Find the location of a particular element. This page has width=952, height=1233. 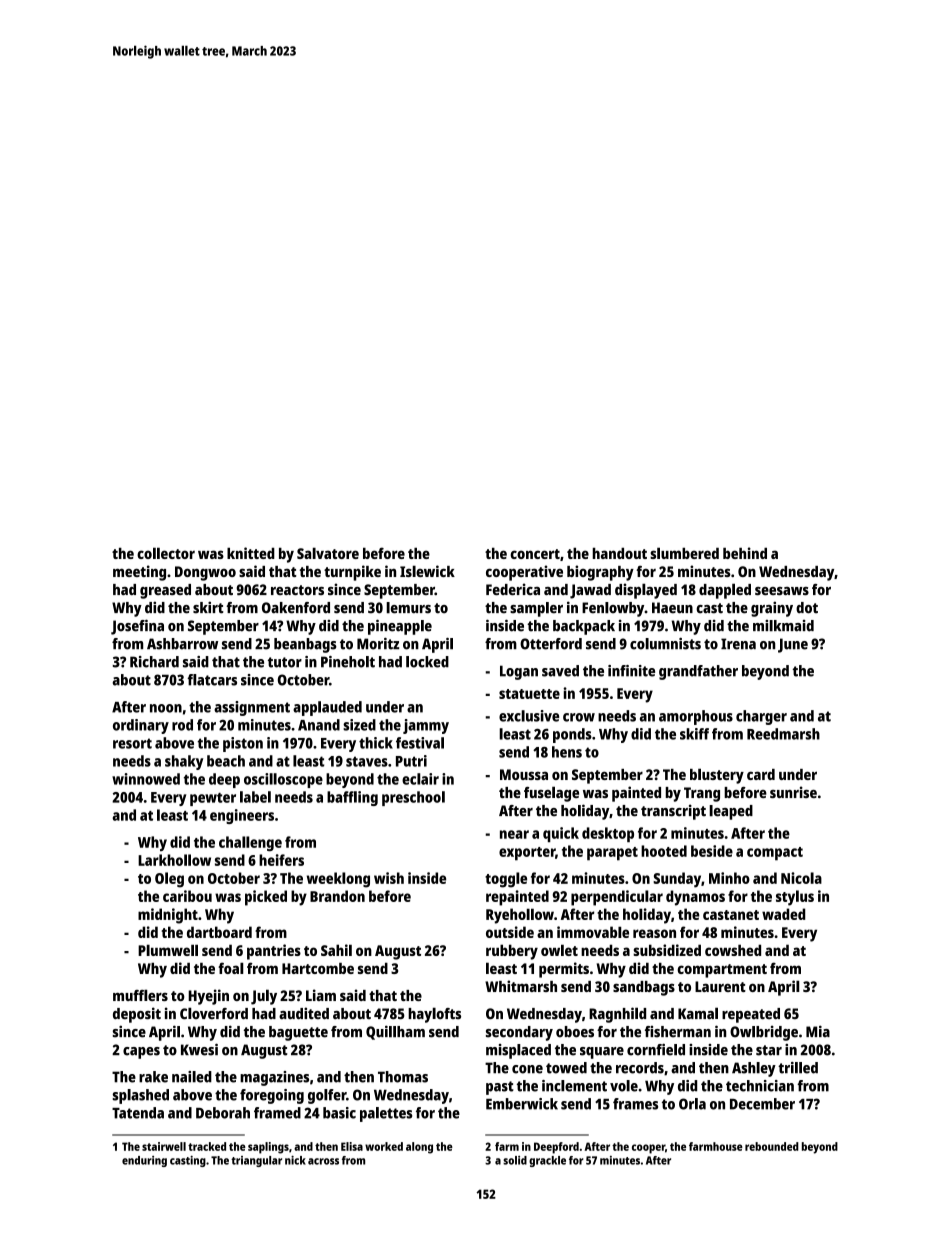

Mia is located at coordinates (818, 1031).
